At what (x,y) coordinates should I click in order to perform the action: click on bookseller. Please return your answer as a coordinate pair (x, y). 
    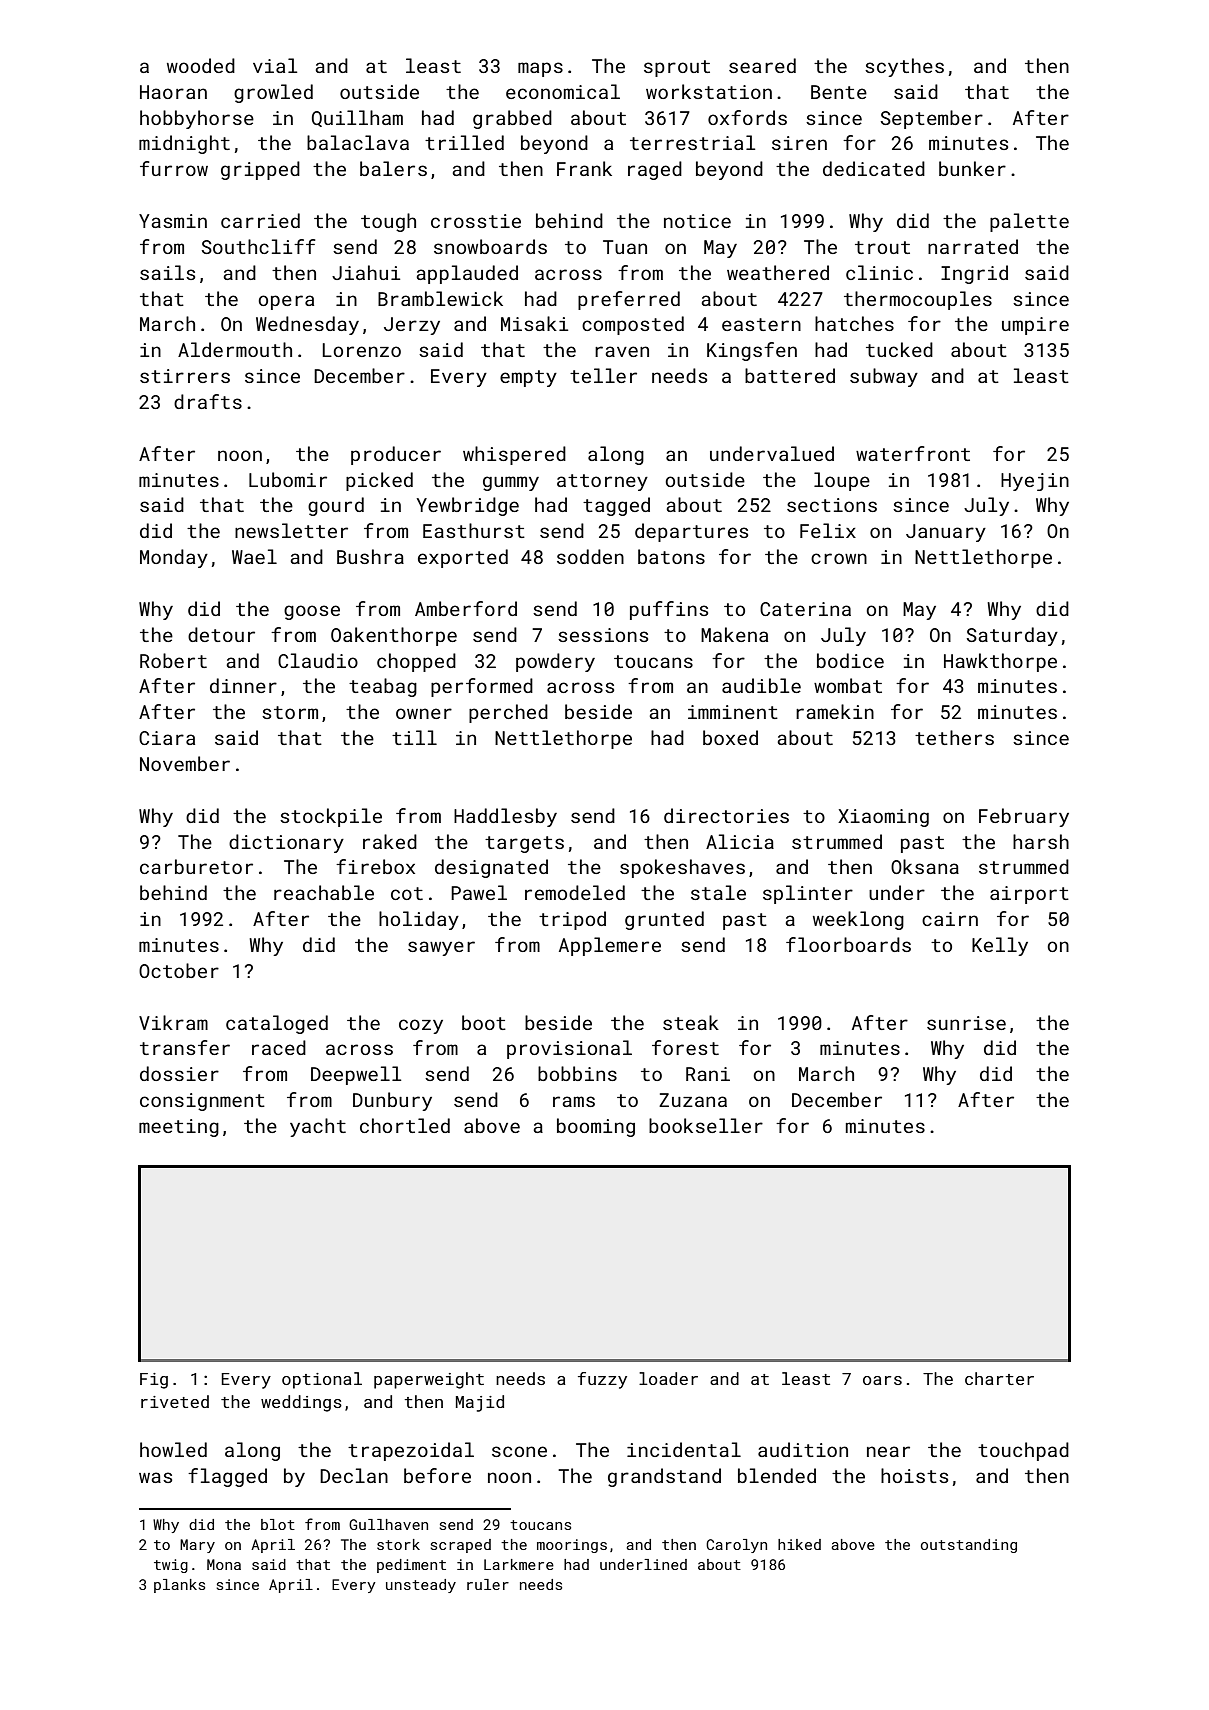
    Looking at the image, I should click on (706, 1125).
